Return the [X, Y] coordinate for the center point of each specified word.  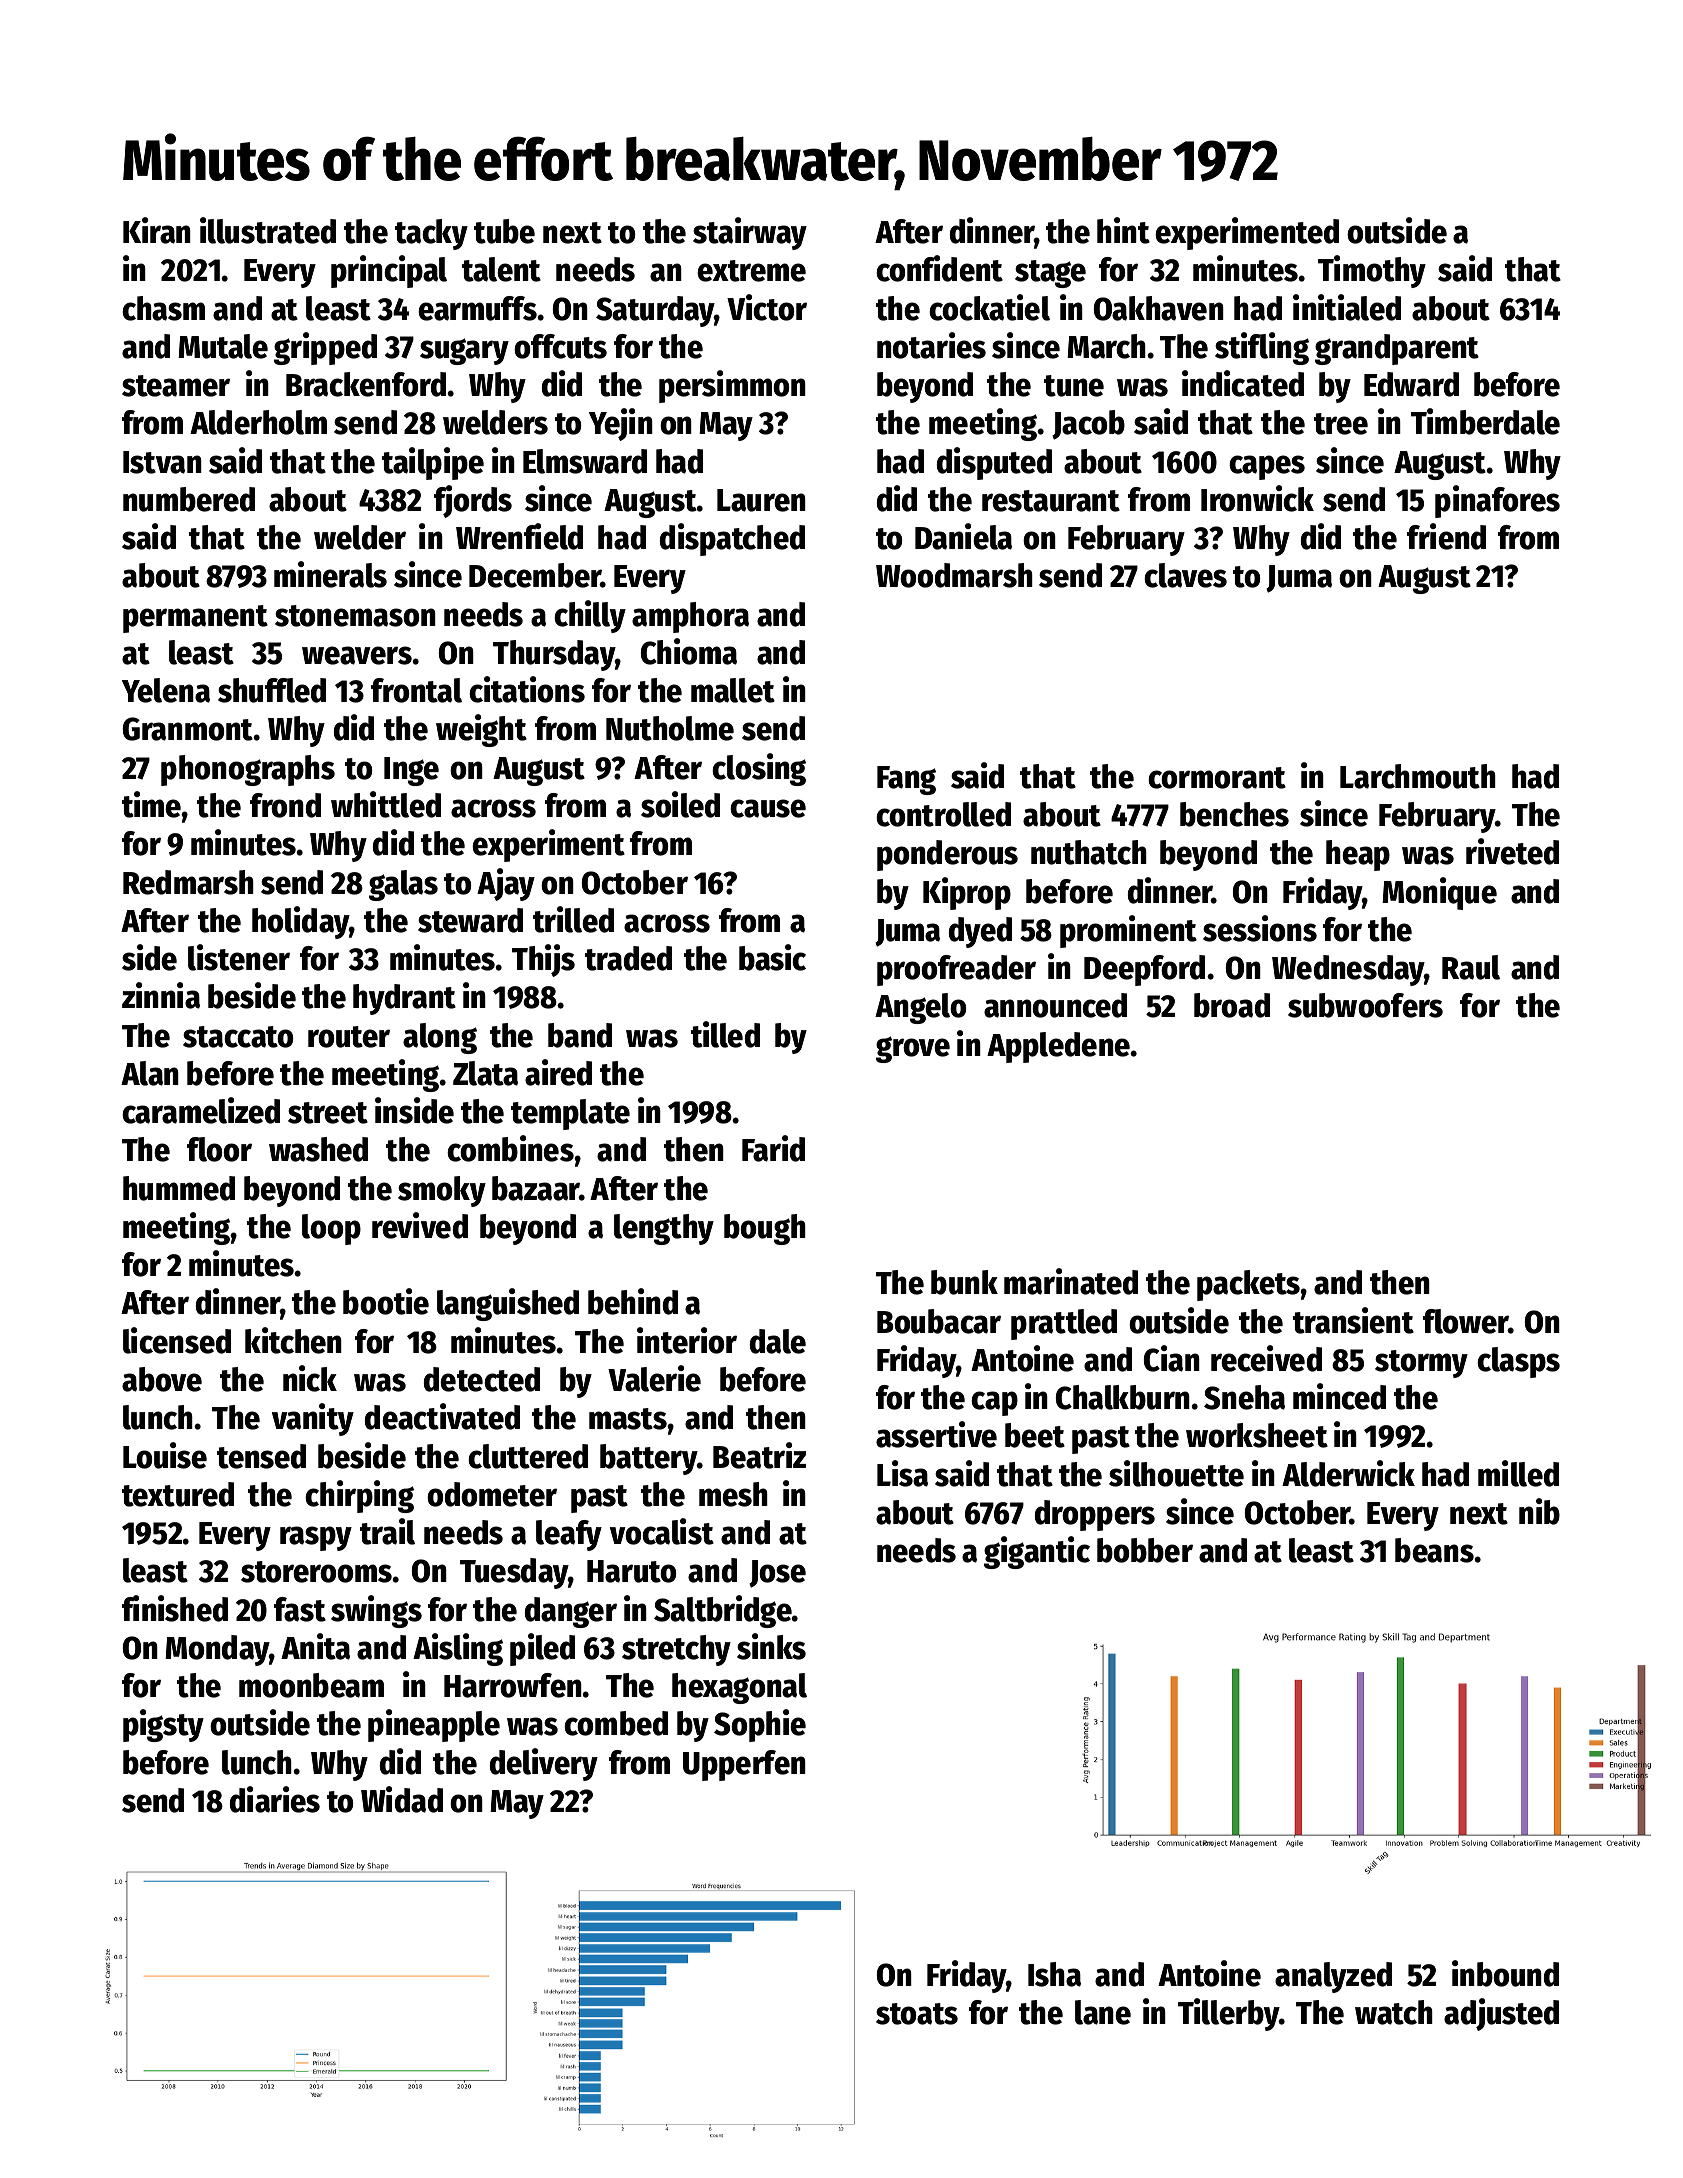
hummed [179, 1188]
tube [504, 231]
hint [1123, 230]
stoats [917, 2014]
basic [772, 957]
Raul [1471, 967]
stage [1050, 274]
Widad [402, 1799]
